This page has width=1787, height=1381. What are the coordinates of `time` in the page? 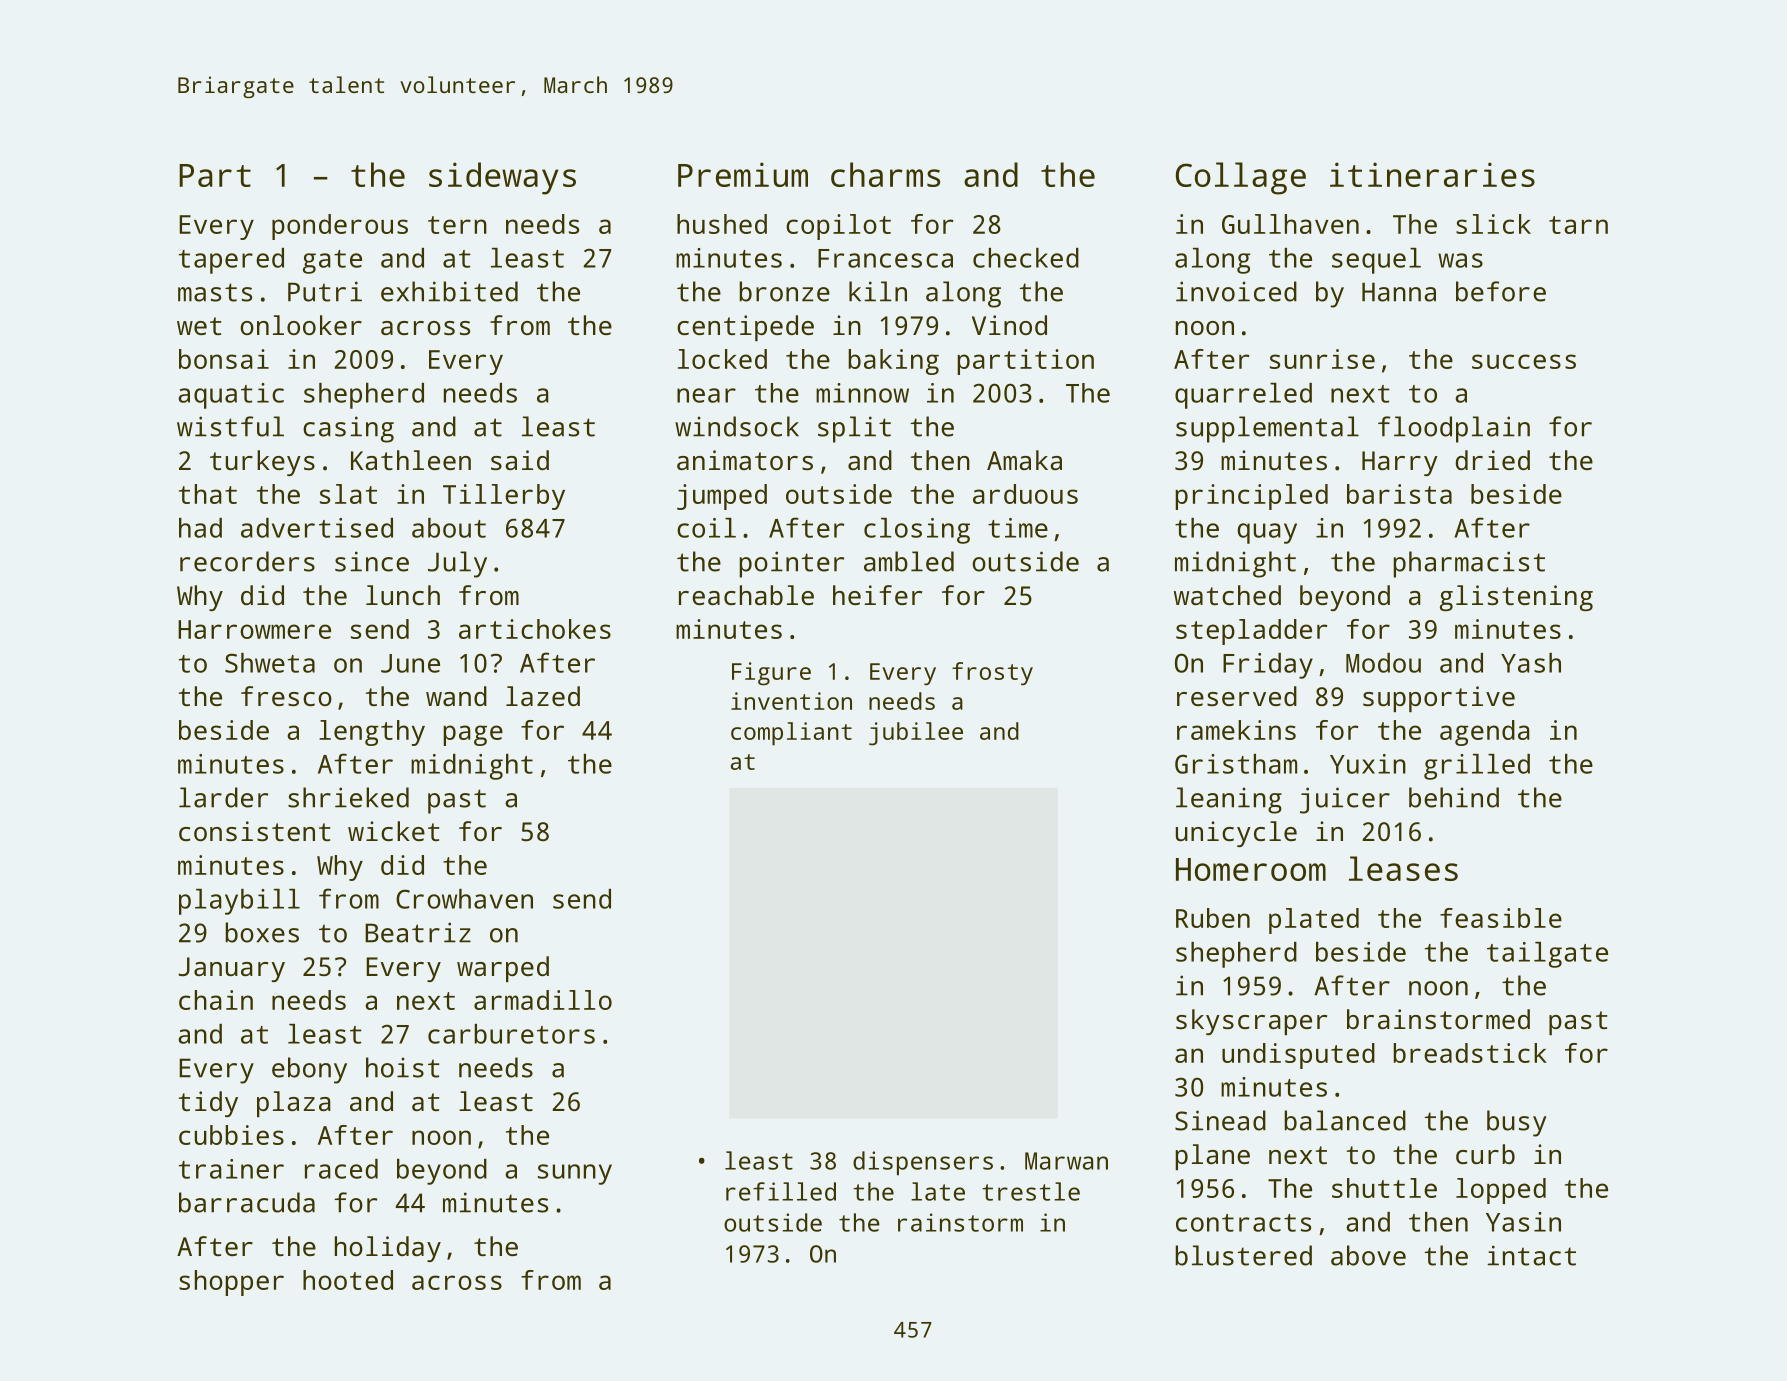 It's located at (1018, 528).
